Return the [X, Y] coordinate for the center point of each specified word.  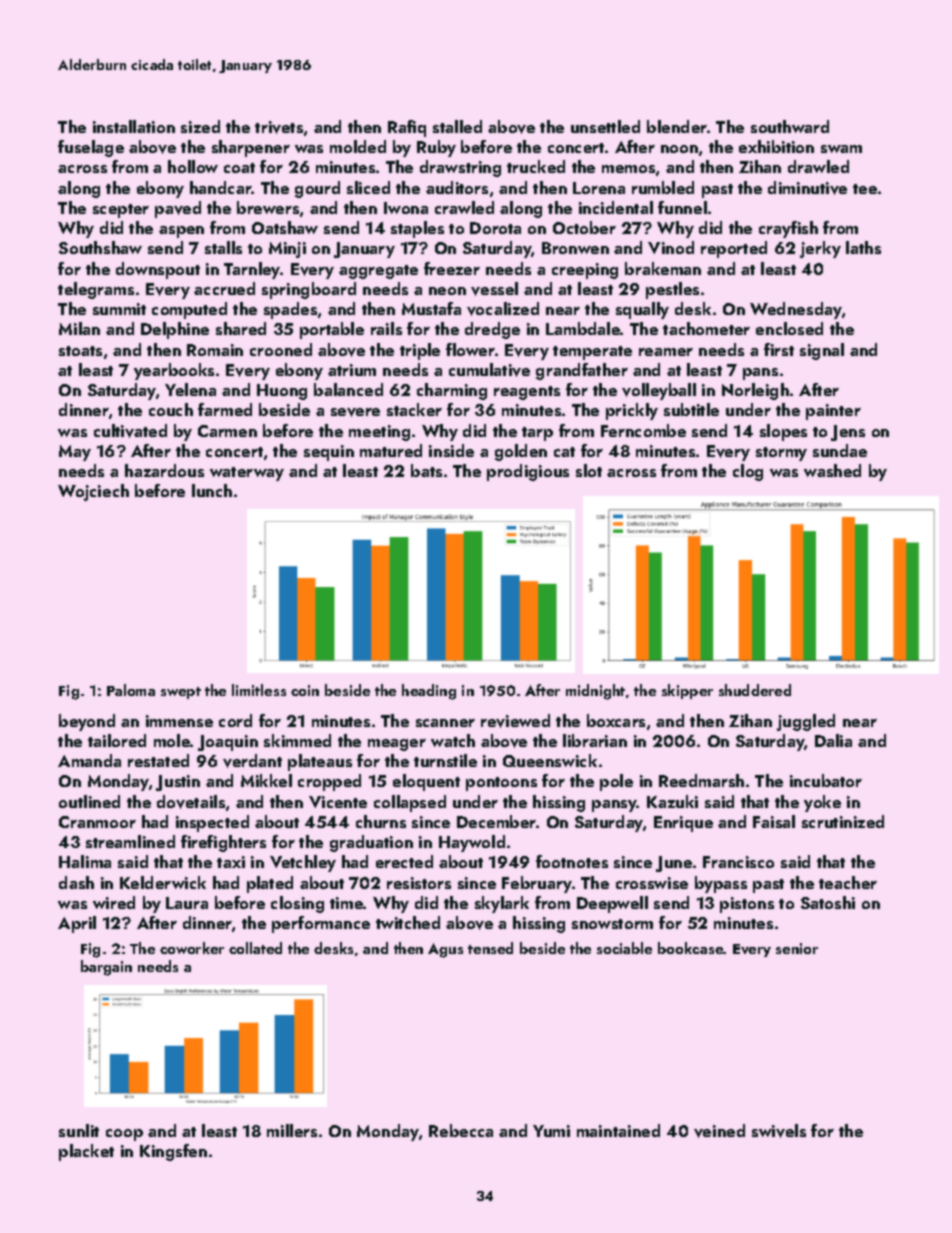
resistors [419, 883]
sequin [329, 453]
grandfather [582, 371]
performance [321, 924]
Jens [848, 433]
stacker [414, 409]
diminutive [807, 188]
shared [241, 328]
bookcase [690, 948]
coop [124, 1135]
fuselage [91, 148]
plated [270, 884]
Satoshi [828, 902]
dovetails [191, 802]
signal [822, 351]
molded [358, 146]
